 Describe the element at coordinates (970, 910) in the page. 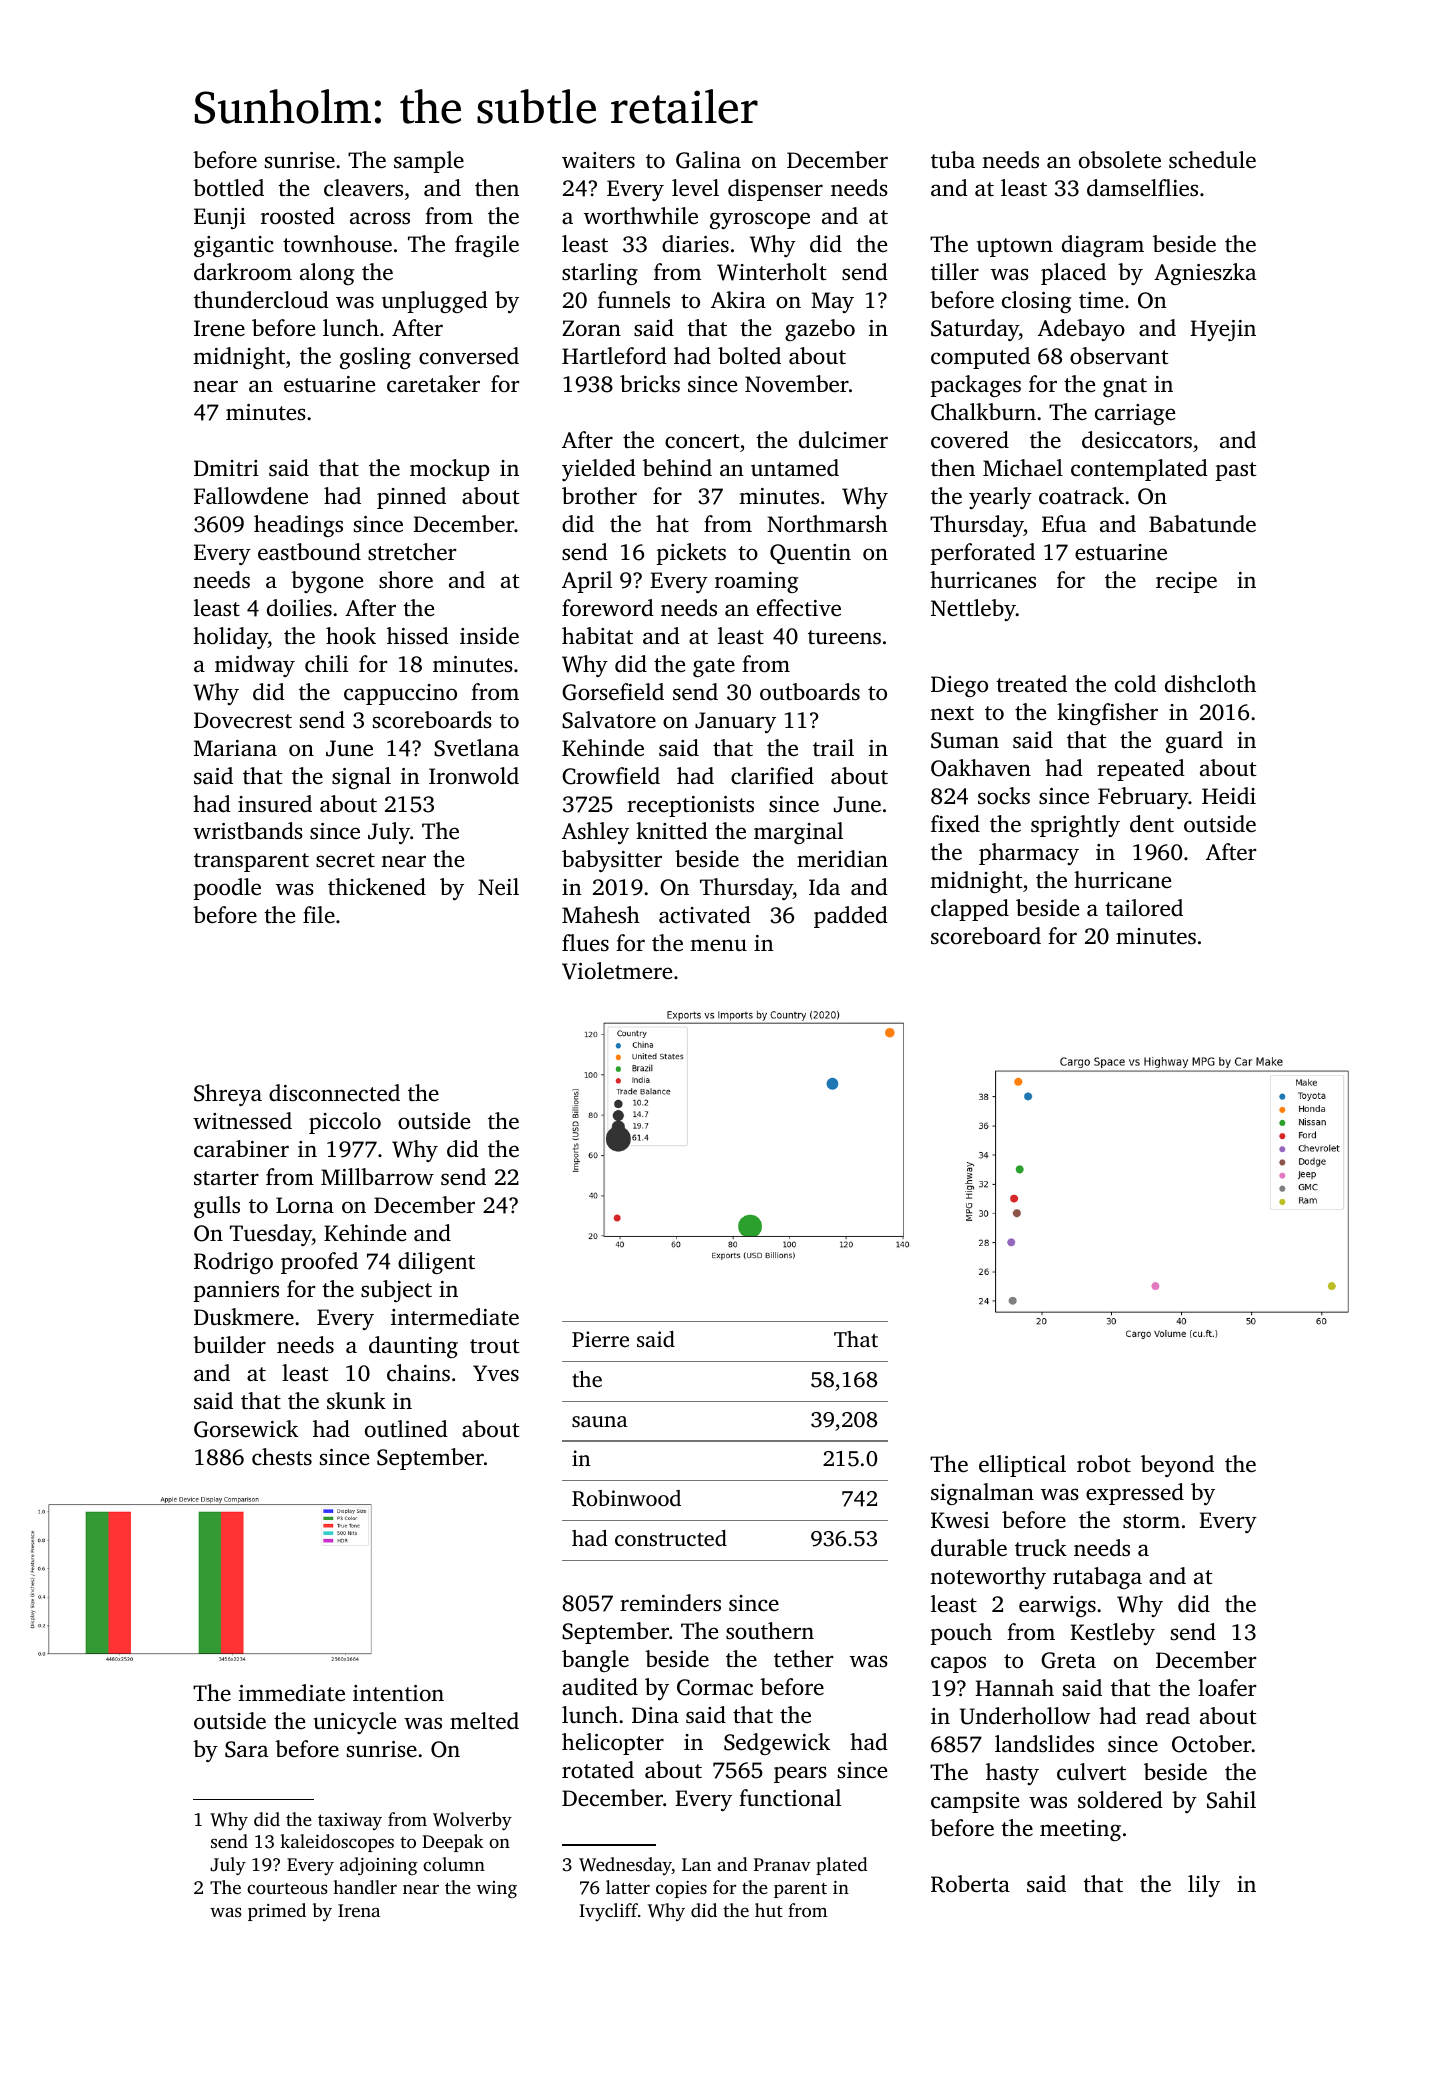

I see `clapped` at that location.
